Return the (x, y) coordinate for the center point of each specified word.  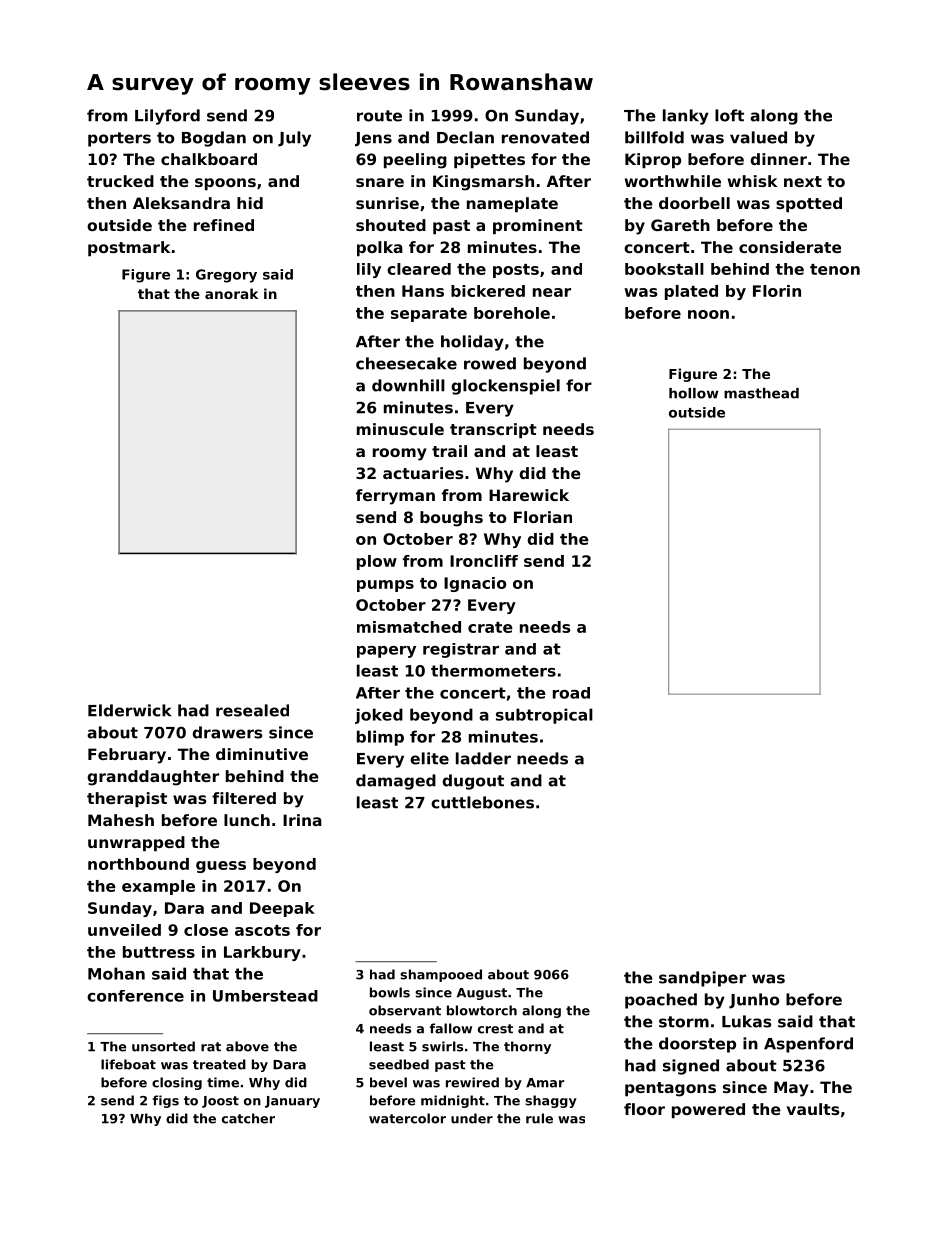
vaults (813, 1109)
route (379, 116)
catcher (248, 1118)
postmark (129, 248)
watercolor (407, 1118)
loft (729, 115)
